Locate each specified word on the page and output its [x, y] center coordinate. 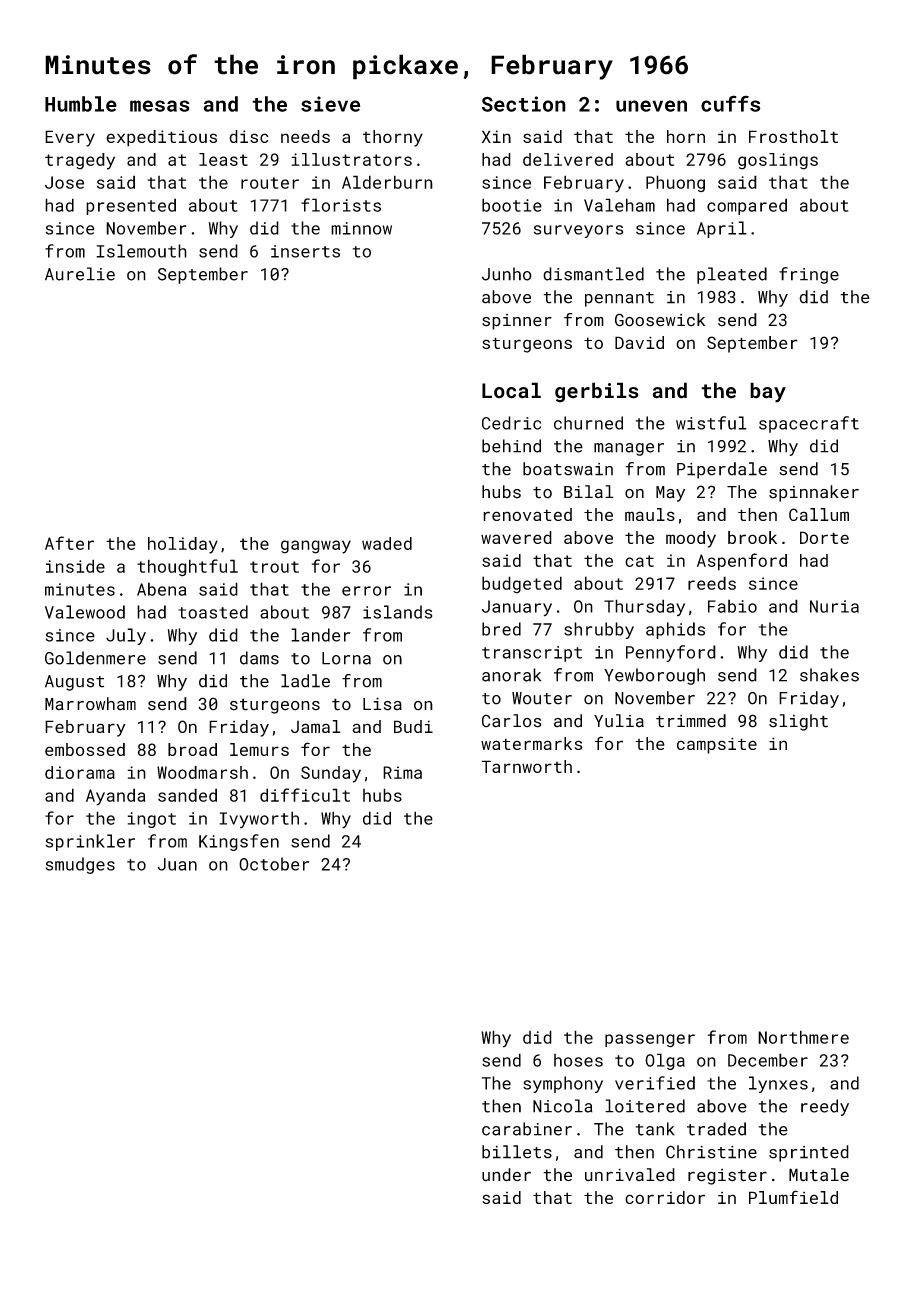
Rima [402, 772]
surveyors [578, 231]
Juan [177, 864]
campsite [717, 745]
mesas [160, 106]
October [274, 864]
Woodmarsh [202, 772]
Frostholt [793, 136]
